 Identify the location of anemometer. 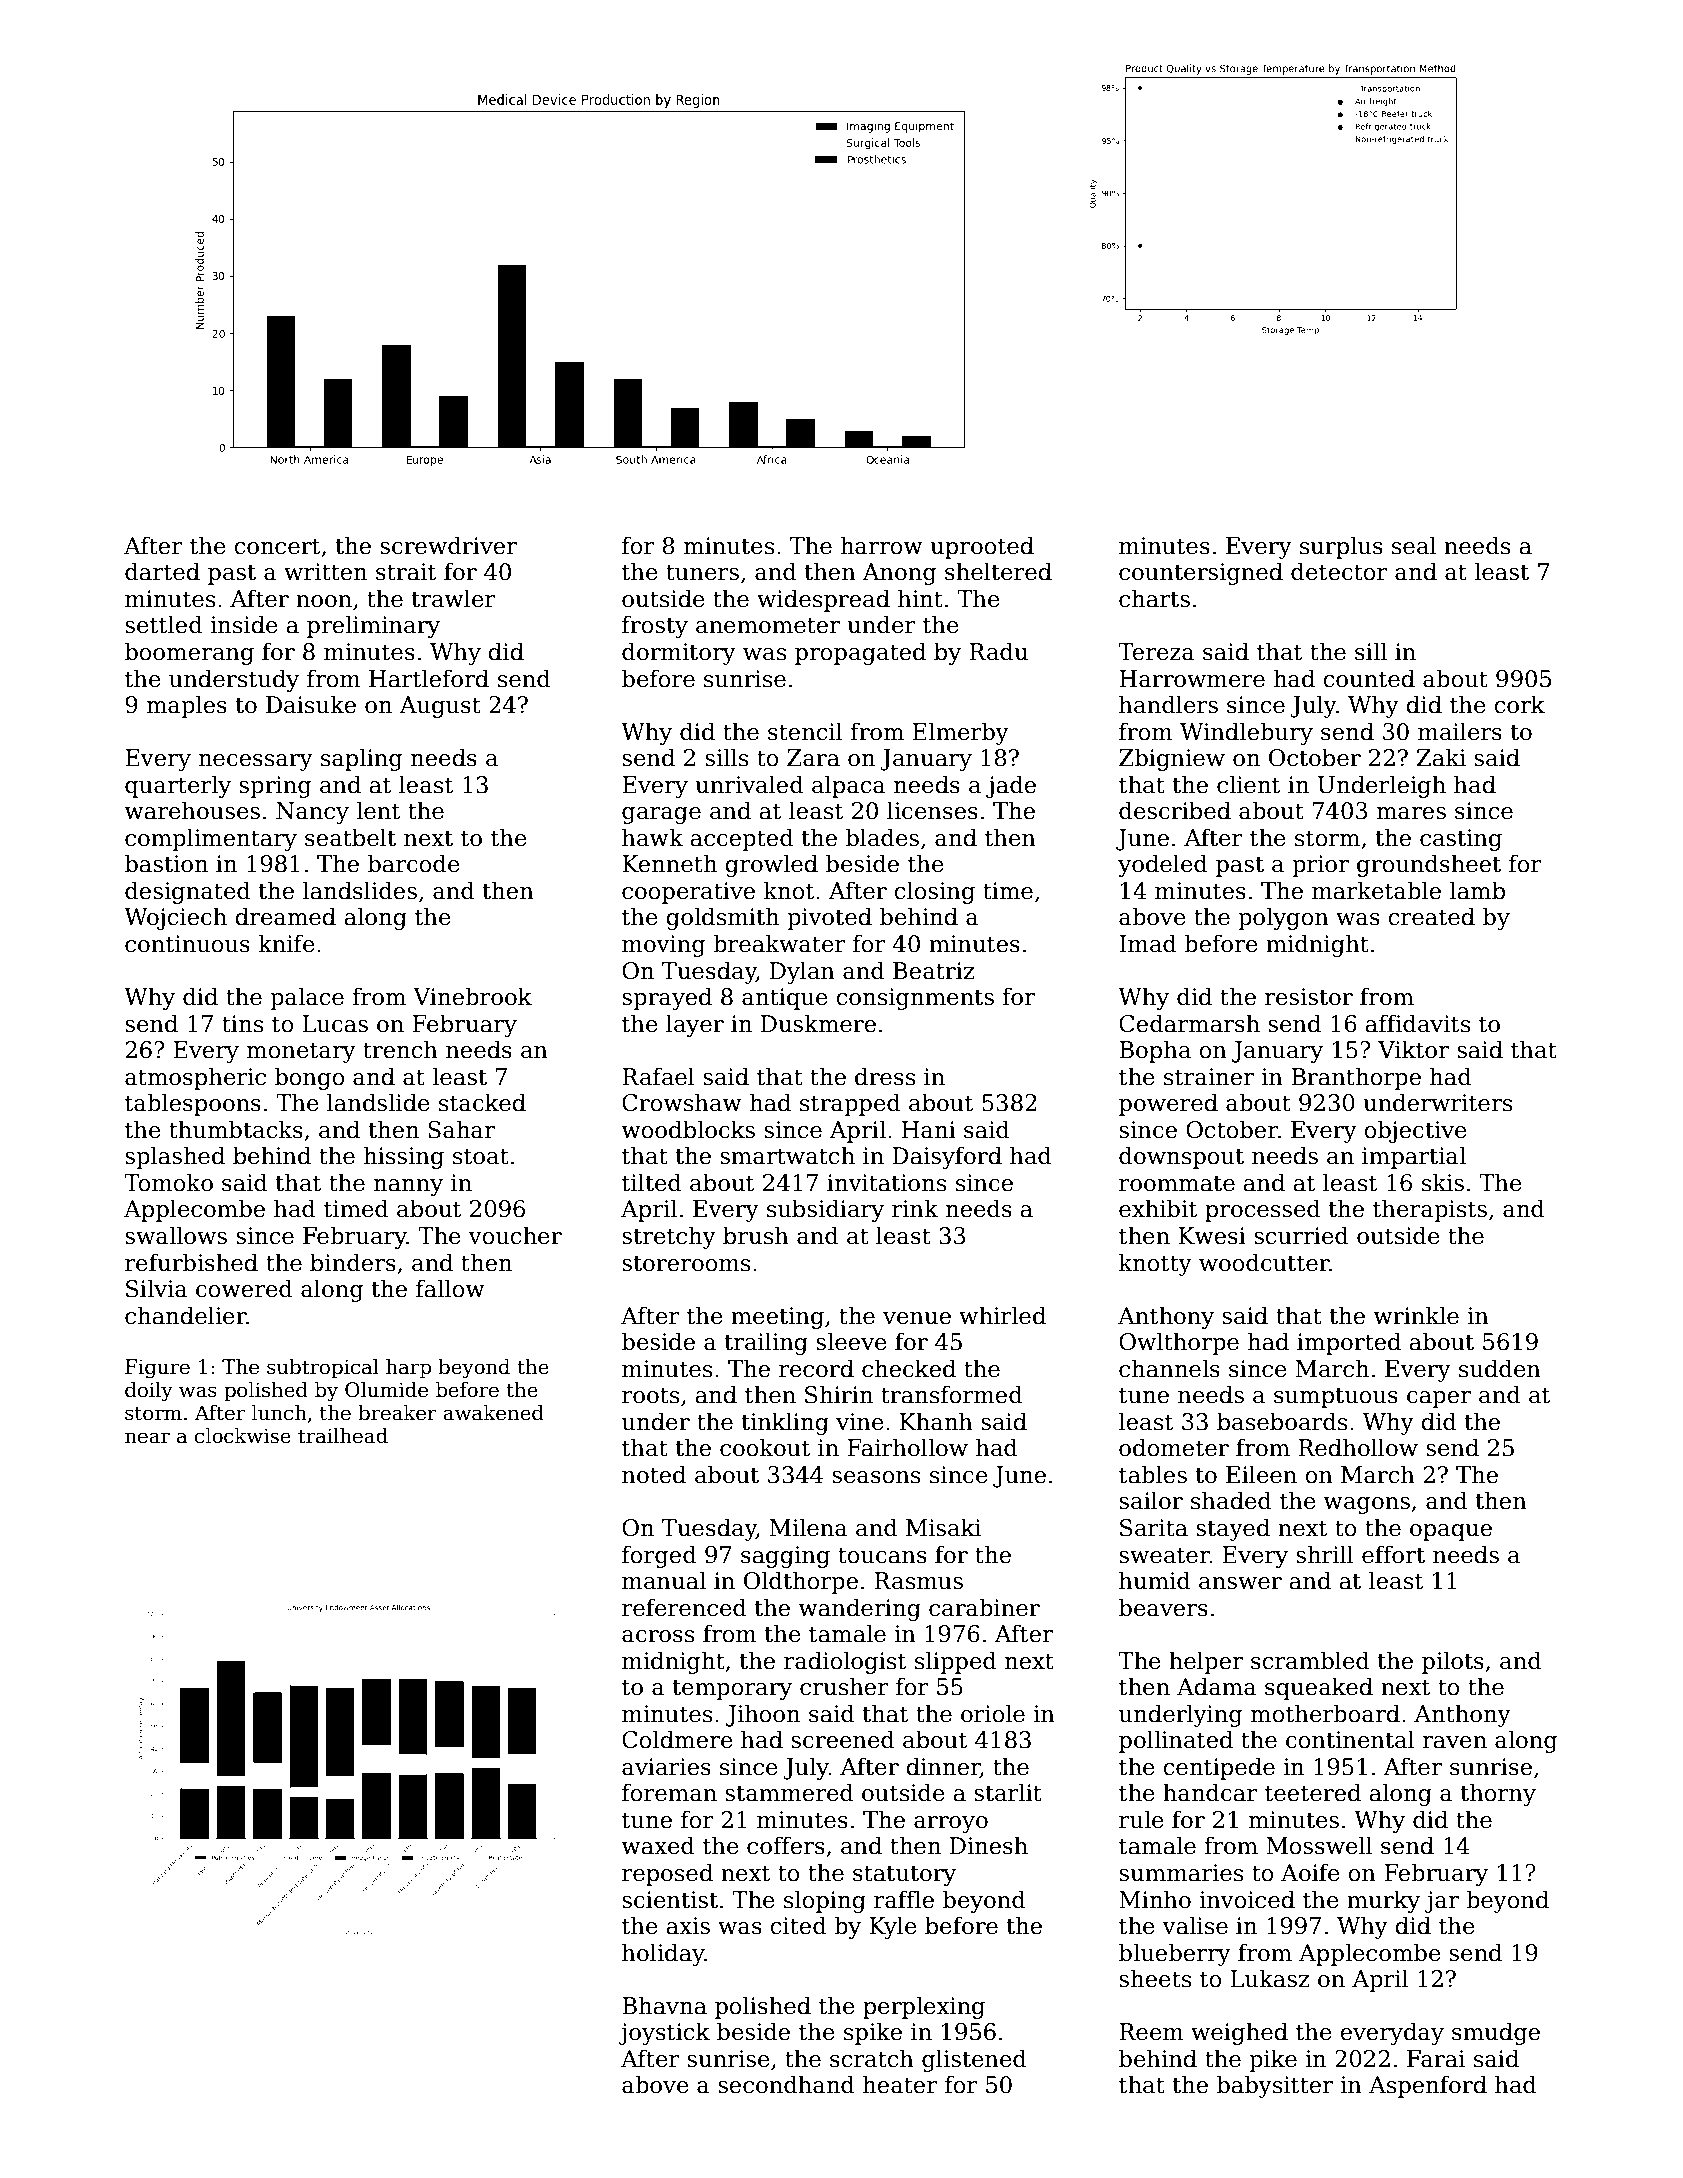
(768, 625).
